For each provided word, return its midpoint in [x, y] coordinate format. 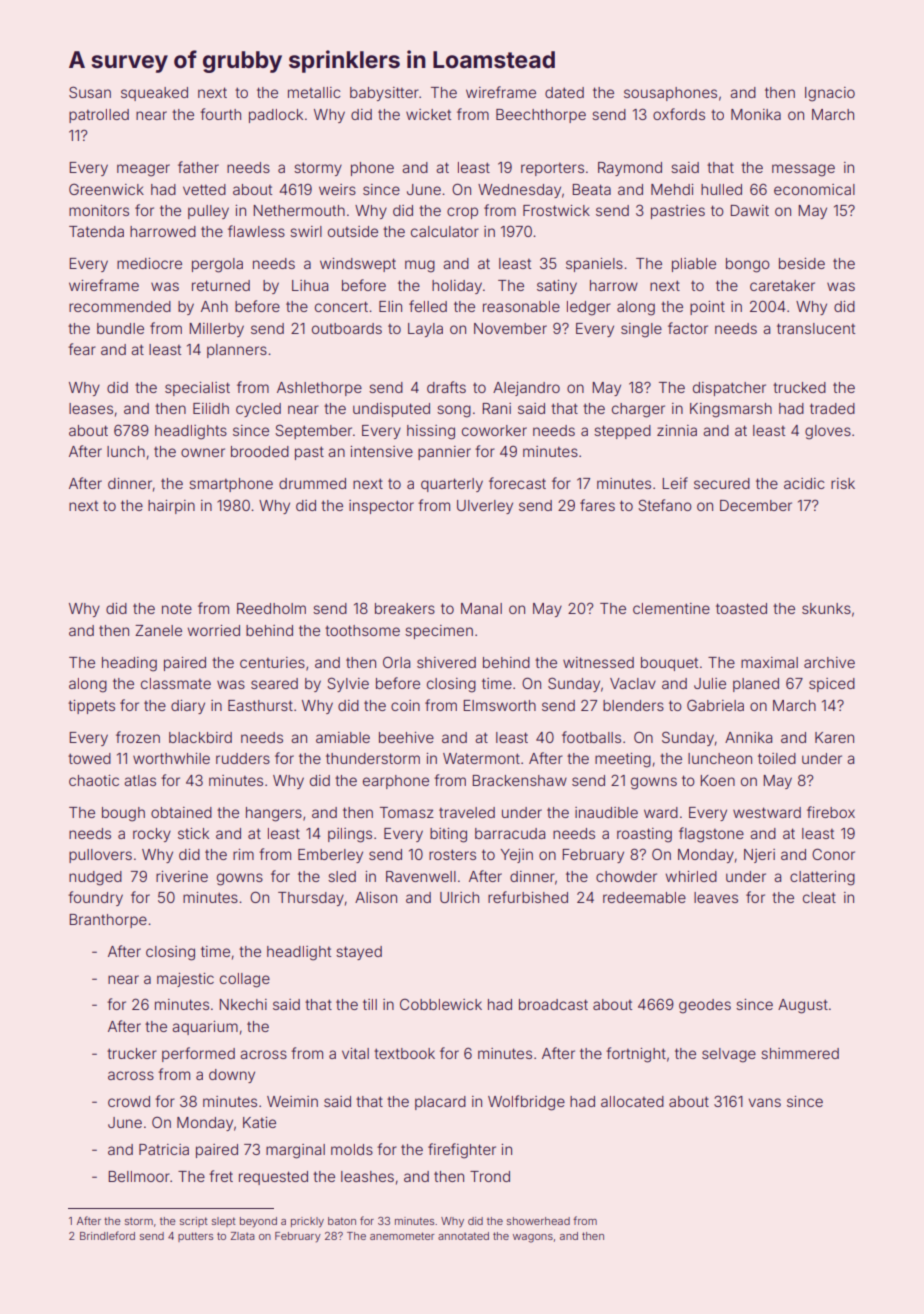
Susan [90, 92]
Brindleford [107, 1235]
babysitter [384, 94]
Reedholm [271, 608]
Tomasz [407, 812]
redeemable [644, 897]
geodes [705, 1006]
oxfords [679, 114]
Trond [490, 1176]
